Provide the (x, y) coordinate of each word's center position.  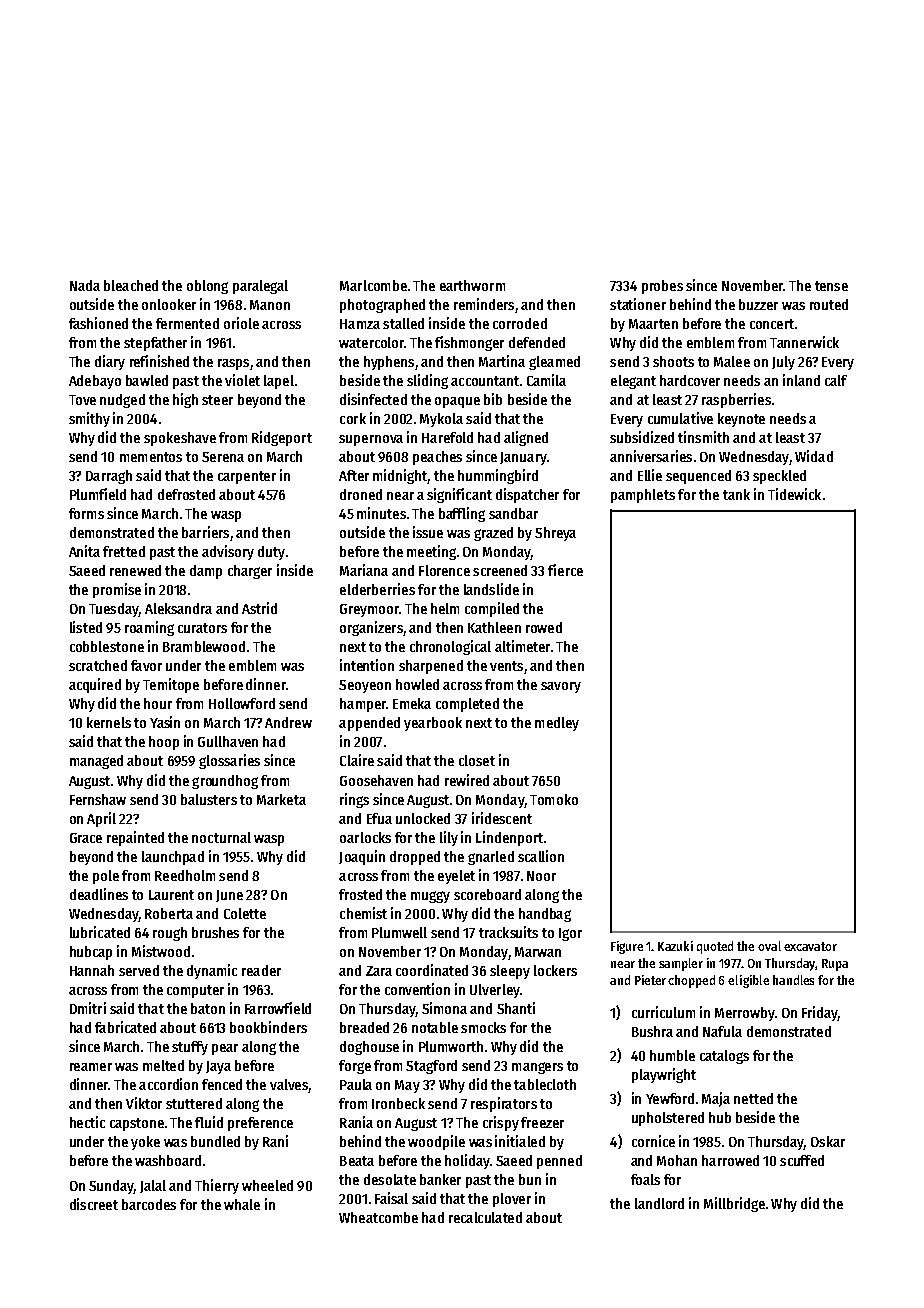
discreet (94, 1204)
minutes (381, 513)
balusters (209, 799)
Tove (82, 400)
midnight (400, 476)
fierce (565, 570)
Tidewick (794, 494)
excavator (810, 946)
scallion (541, 856)
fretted (124, 551)
